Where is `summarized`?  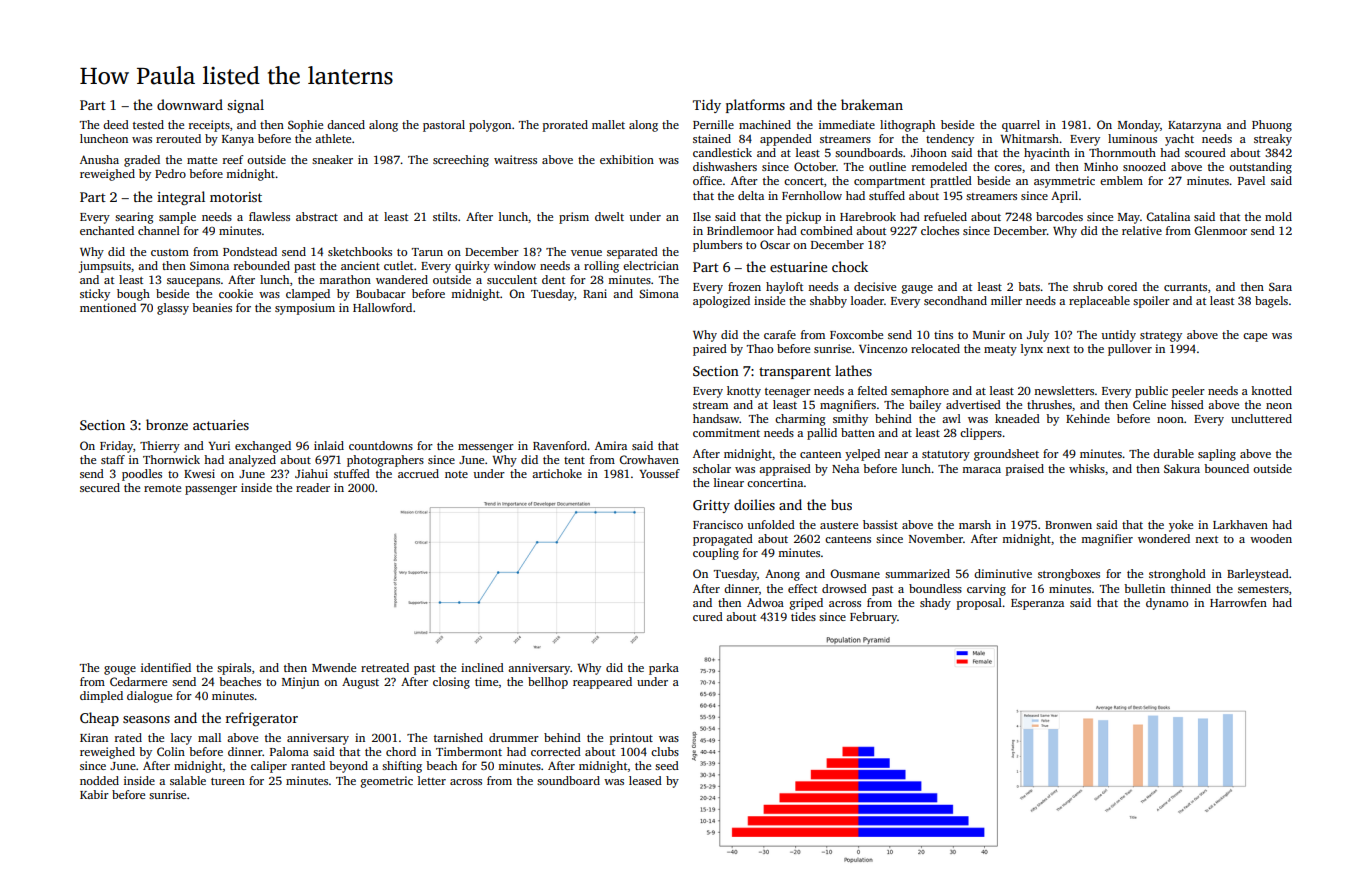 summarized is located at coordinates (917, 573).
